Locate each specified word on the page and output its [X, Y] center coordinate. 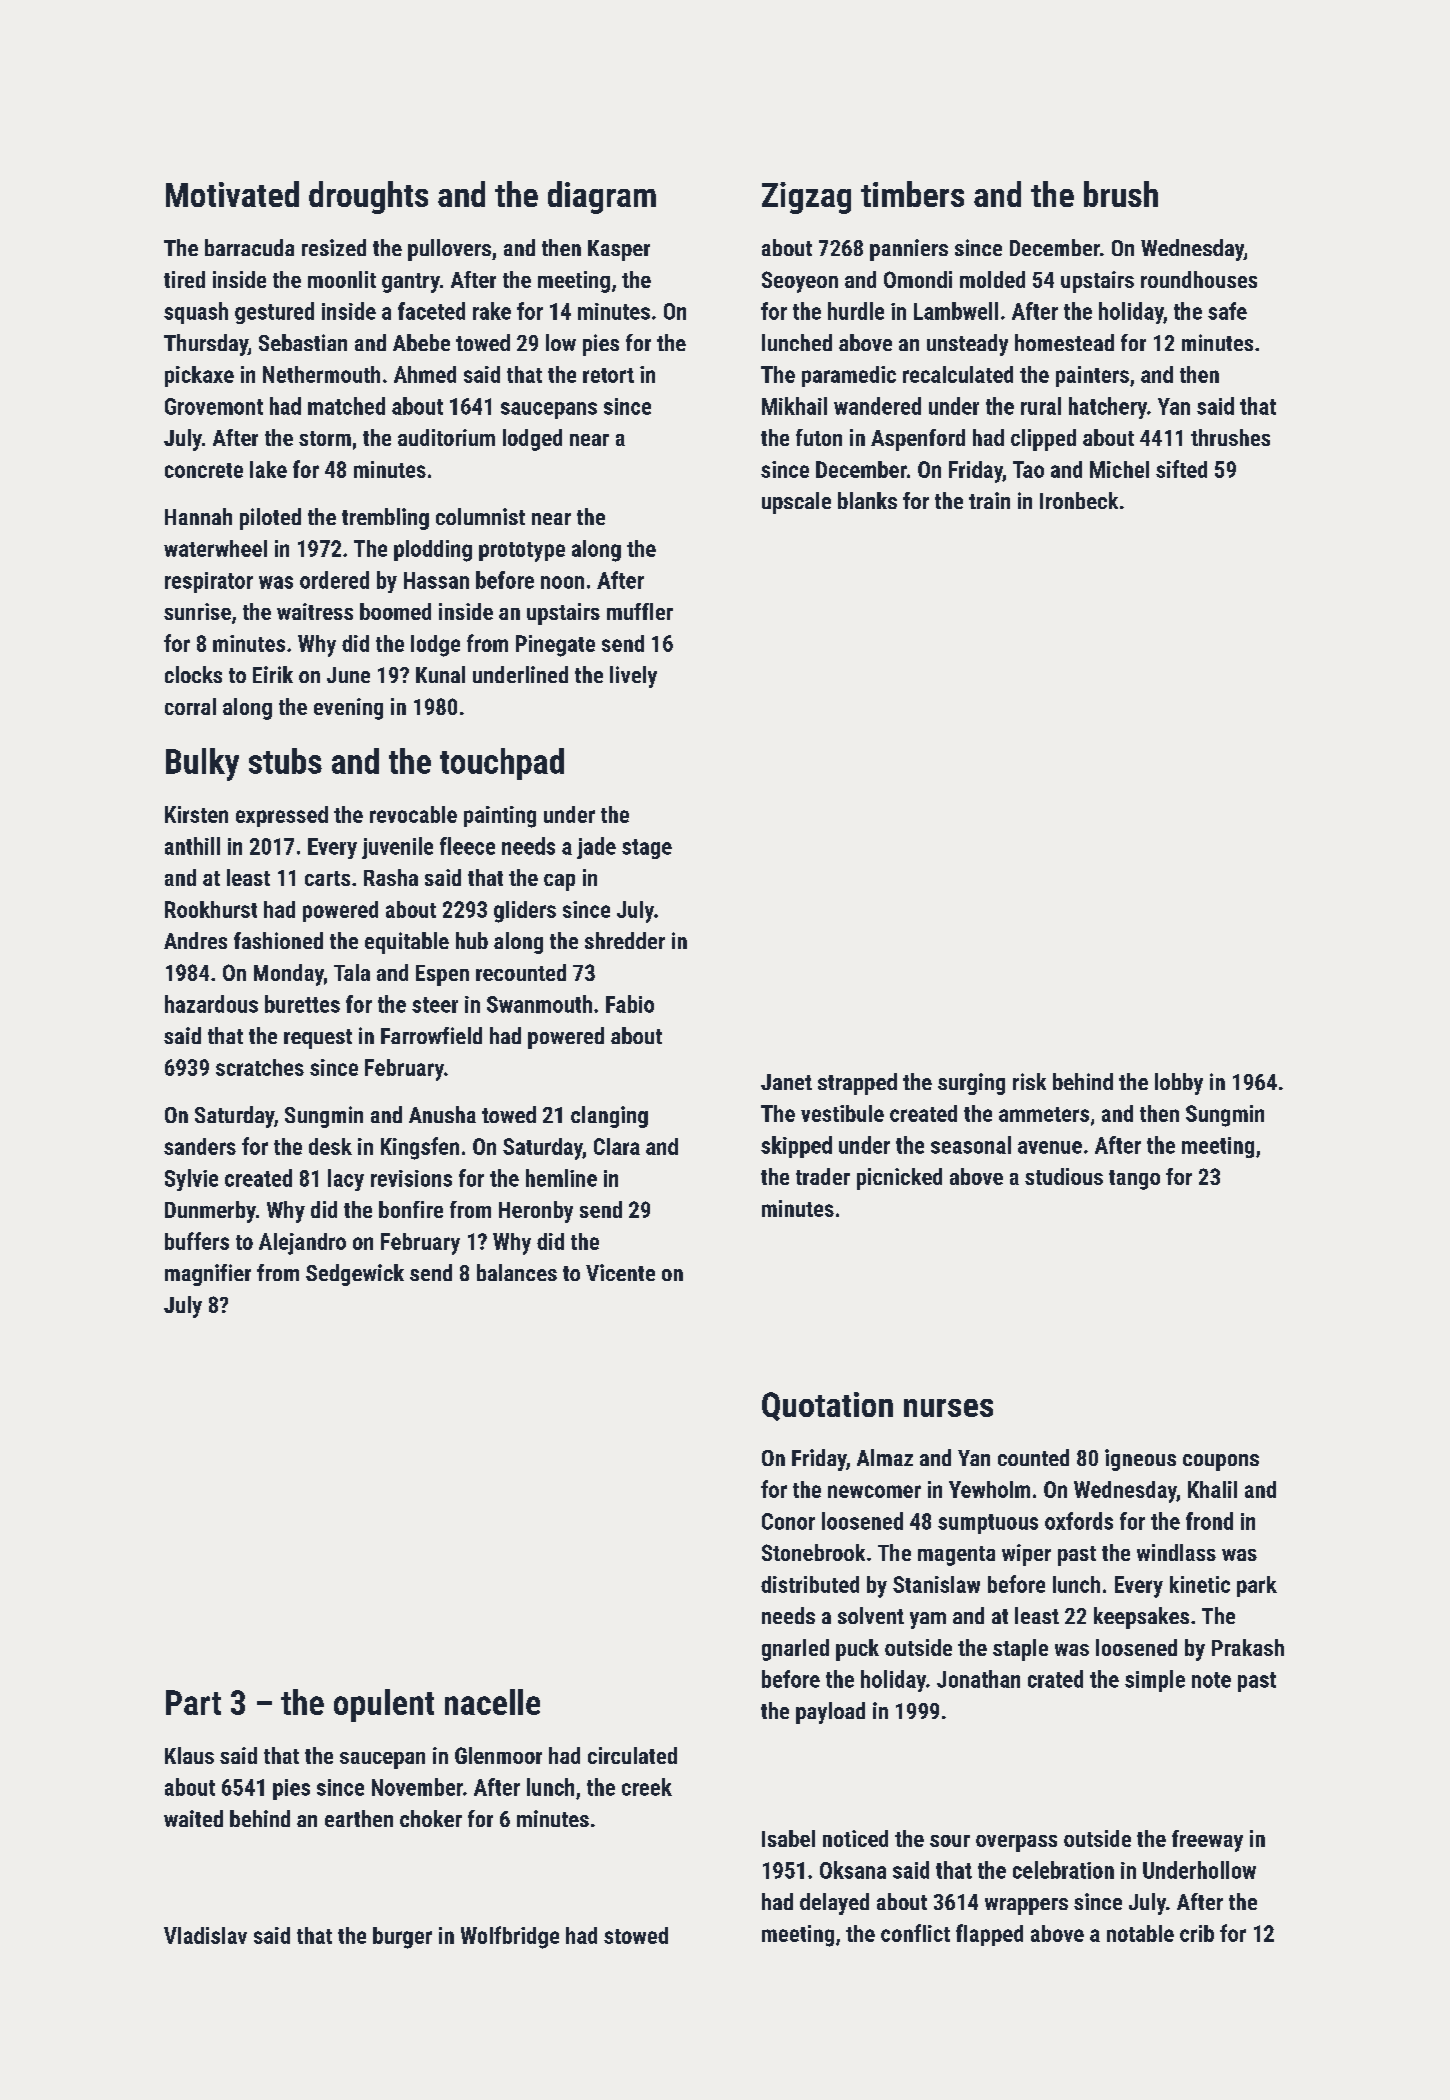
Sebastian [303, 342]
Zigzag [806, 198]
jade [596, 848]
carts [327, 878]
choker [431, 1818]
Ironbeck [1079, 500]
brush [1121, 194]
